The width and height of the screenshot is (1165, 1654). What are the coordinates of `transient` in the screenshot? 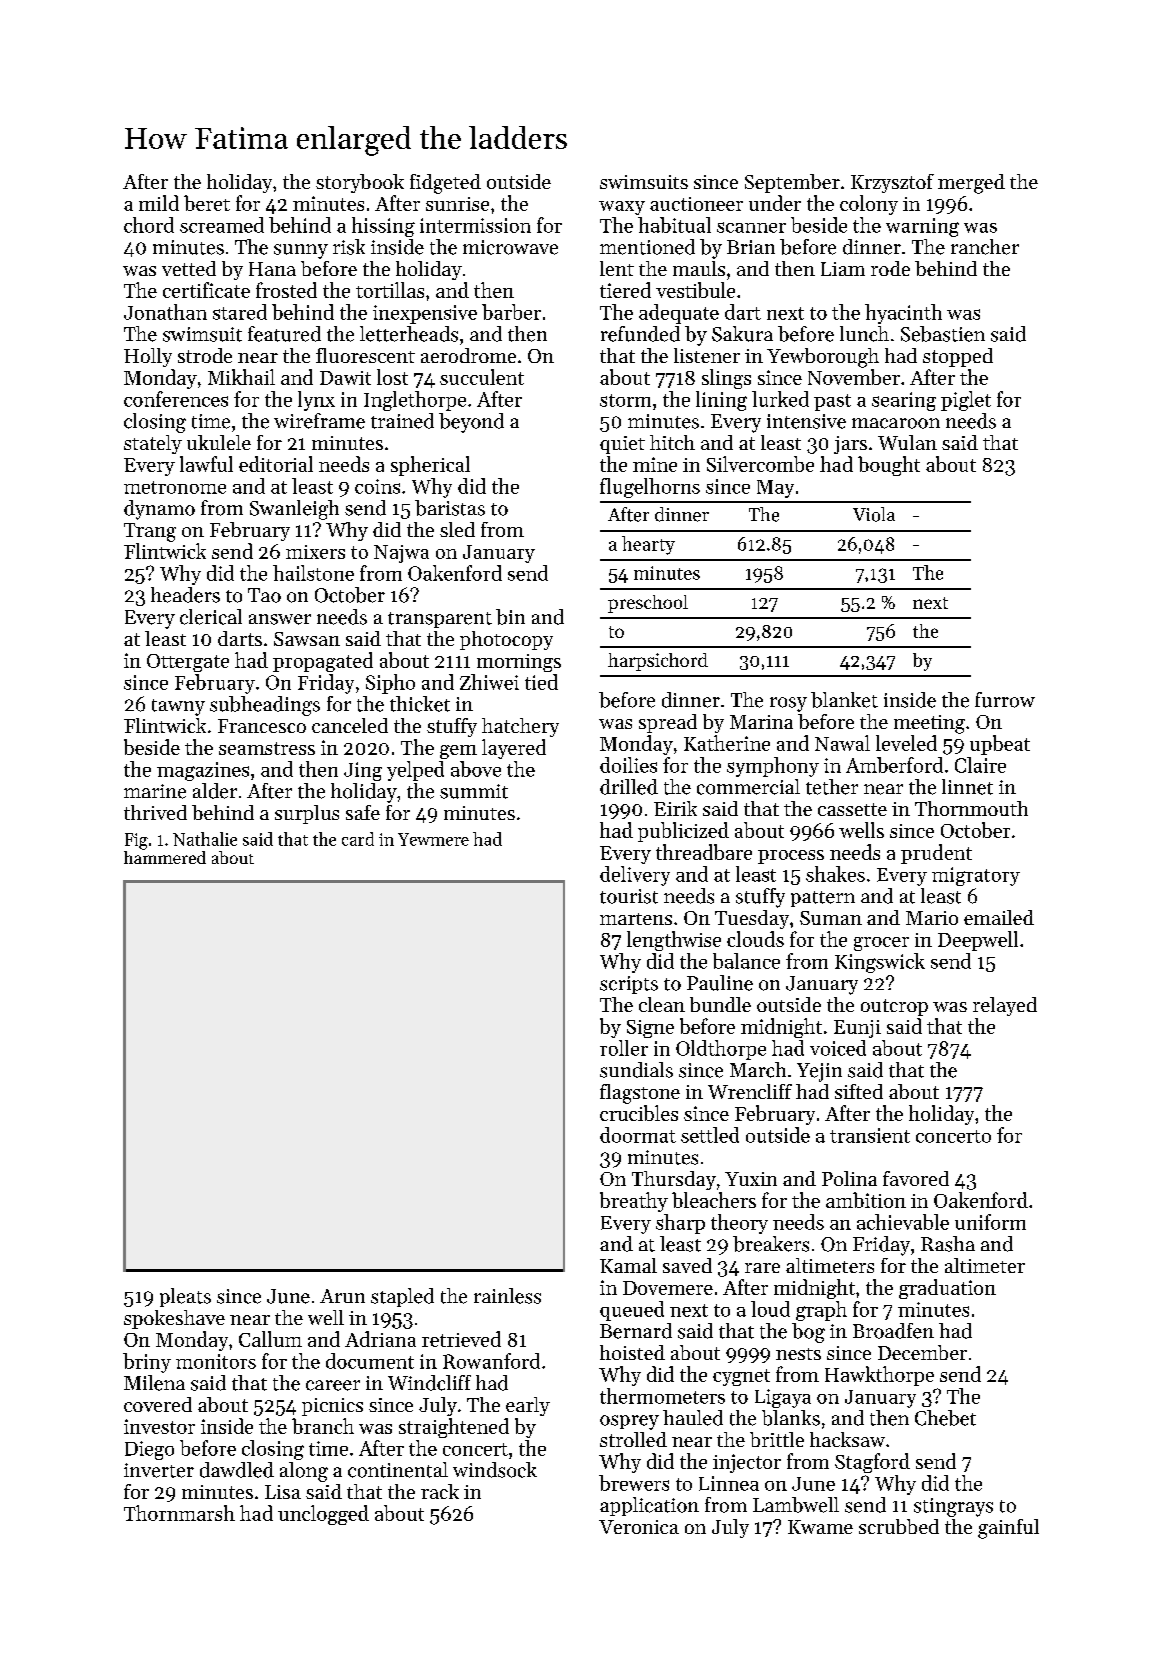 It's located at (870, 1135).
